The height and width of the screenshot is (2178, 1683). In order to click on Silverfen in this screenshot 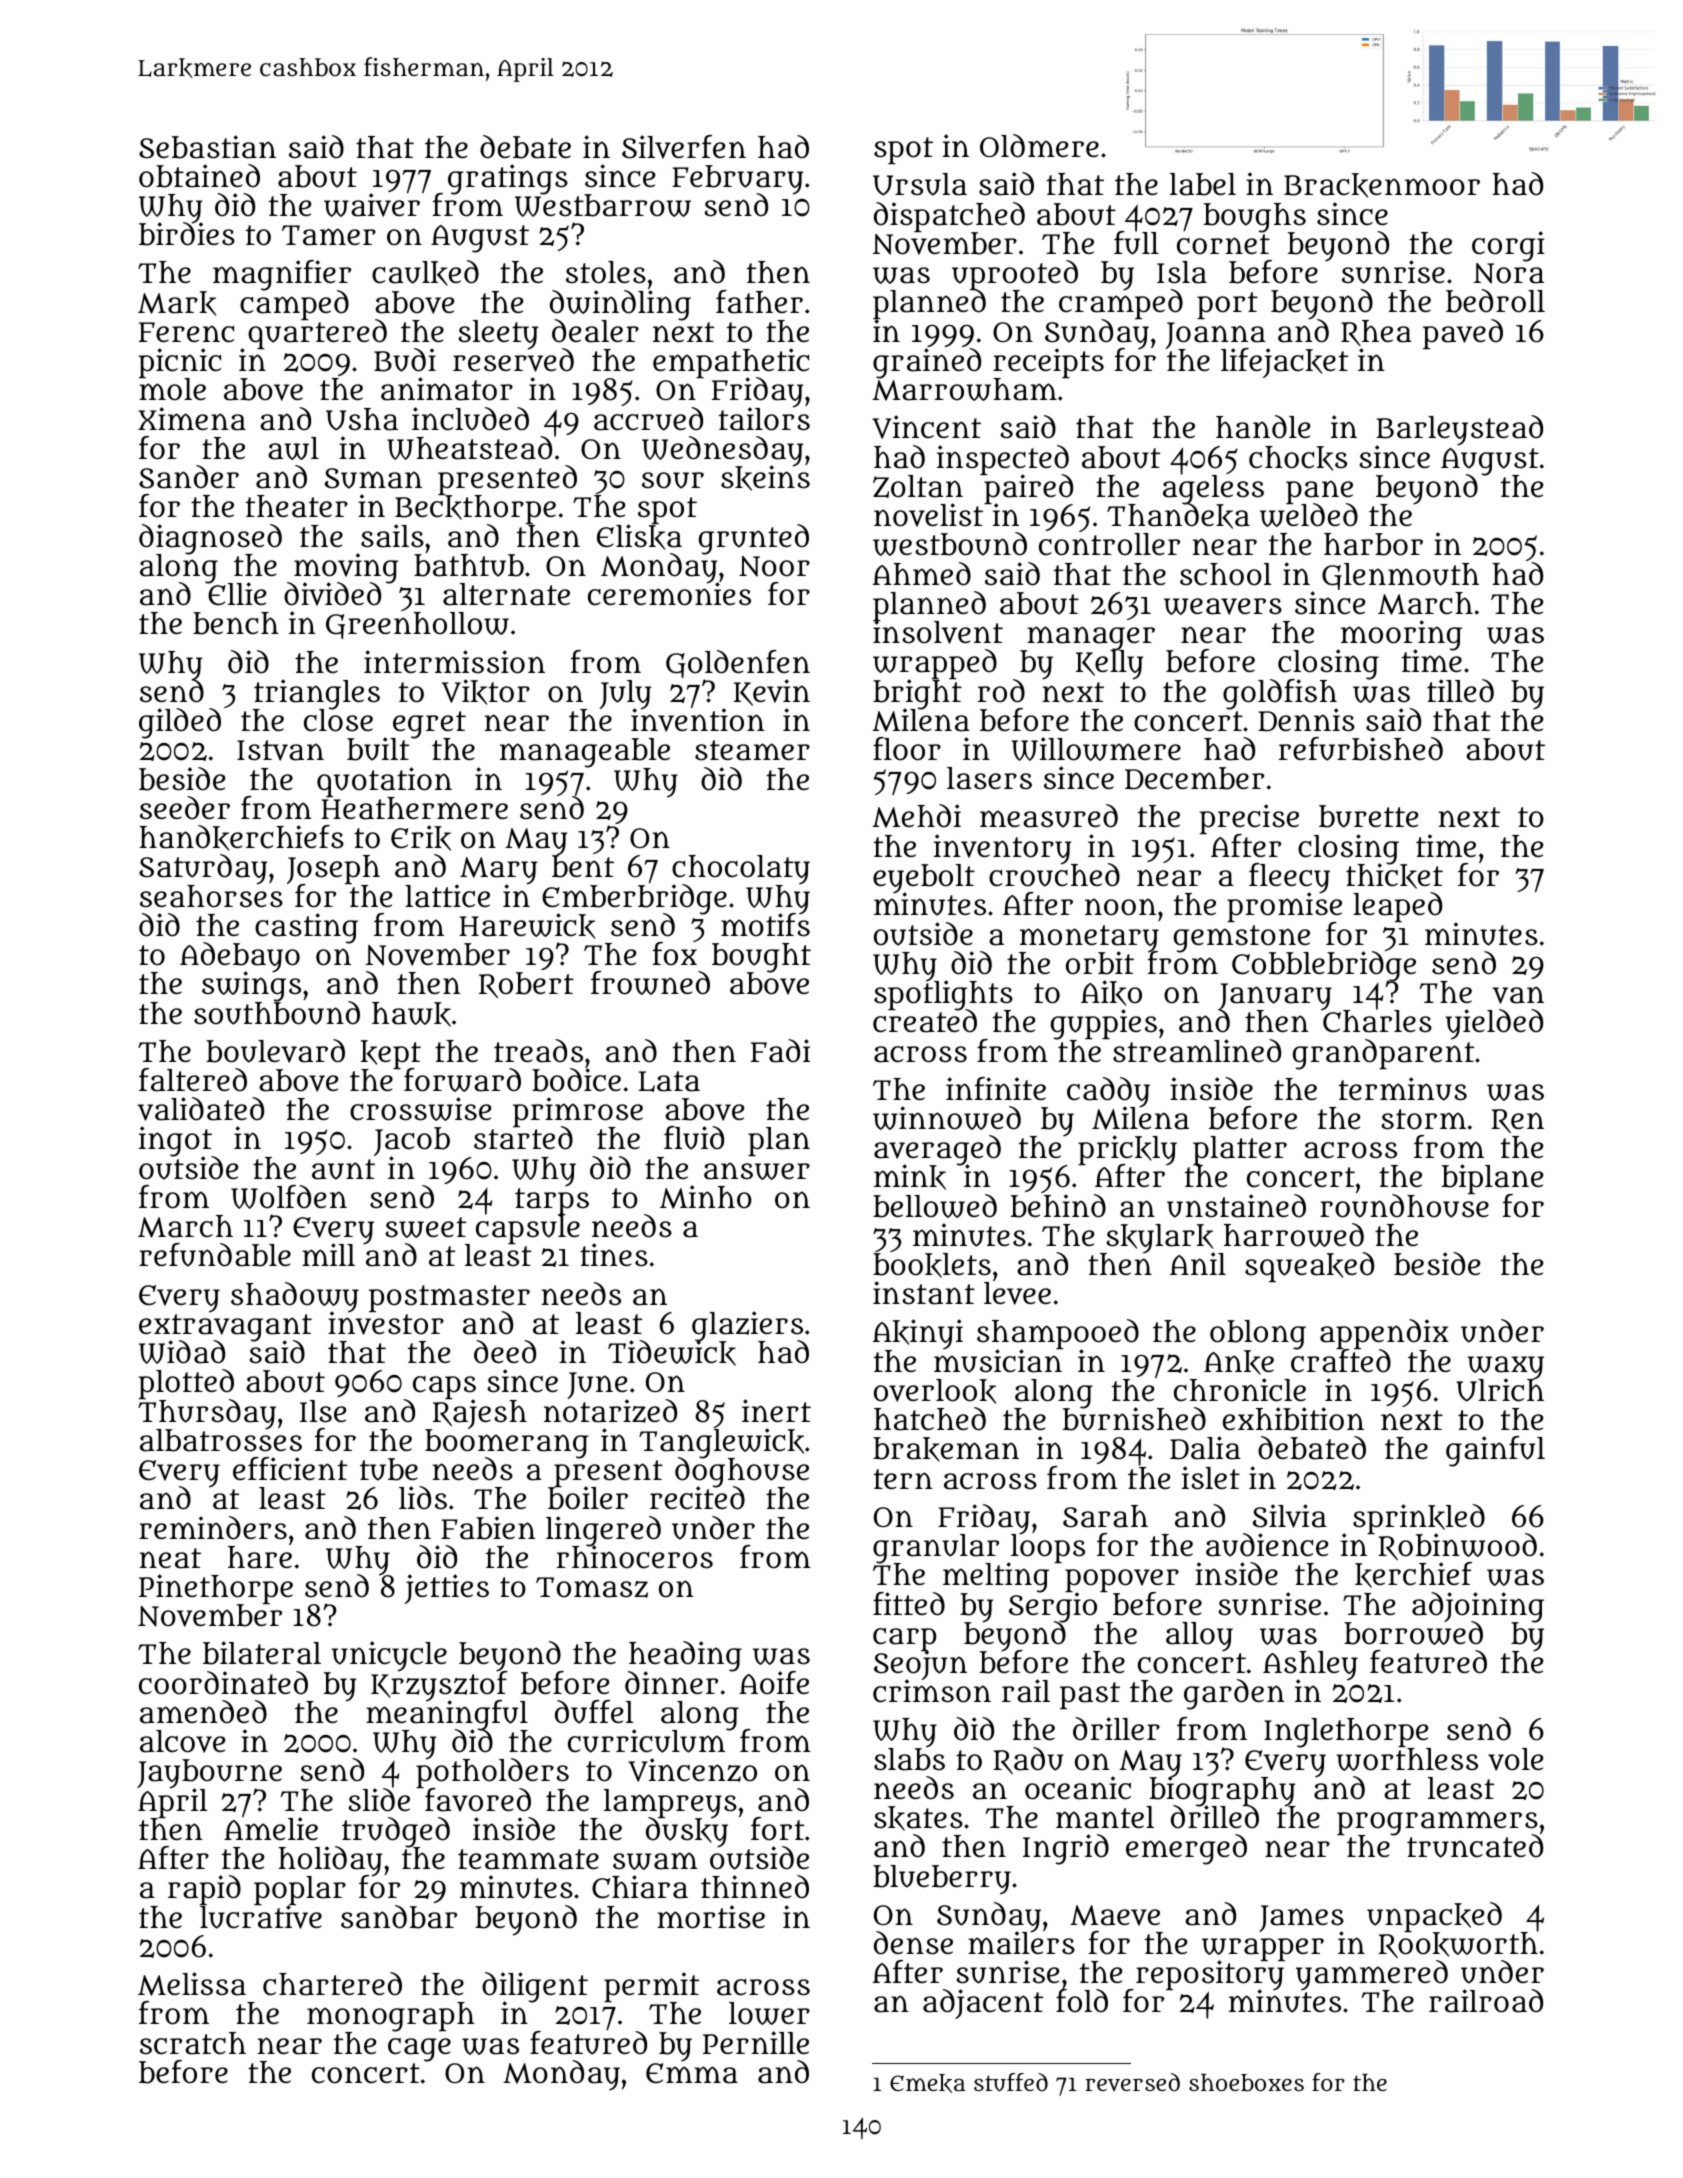, I will do `click(684, 147)`.
